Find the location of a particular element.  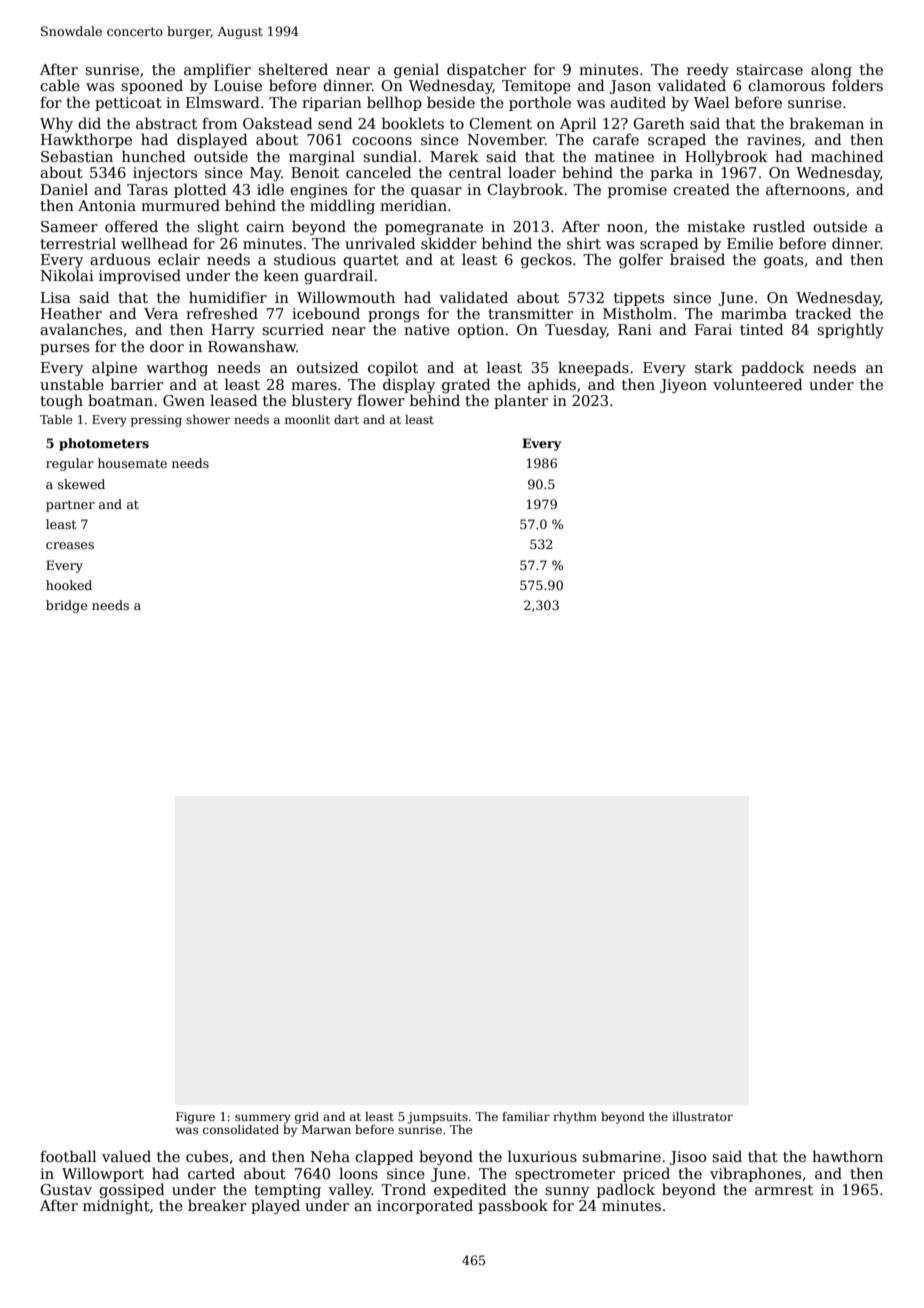

rhythm is located at coordinates (575, 1118).
